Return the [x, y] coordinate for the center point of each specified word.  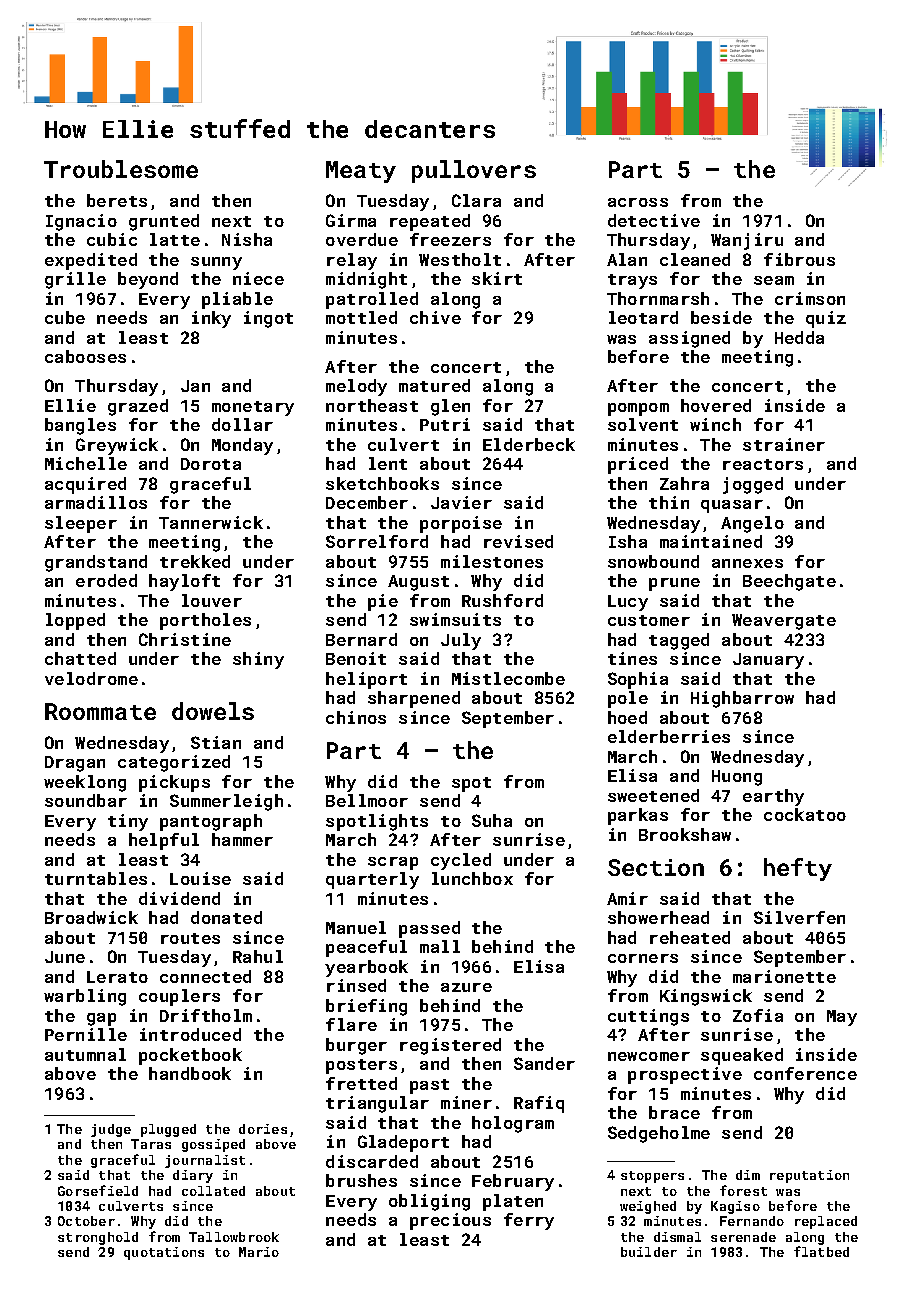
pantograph [211, 822]
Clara [476, 200]
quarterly [372, 880]
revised [518, 541]
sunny [216, 263]
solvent [643, 424]
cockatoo [805, 814]
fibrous [799, 259]
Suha [492, 820]
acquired [85, 485]
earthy [773, 797]
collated [213, 1191]
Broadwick [91, 917]
